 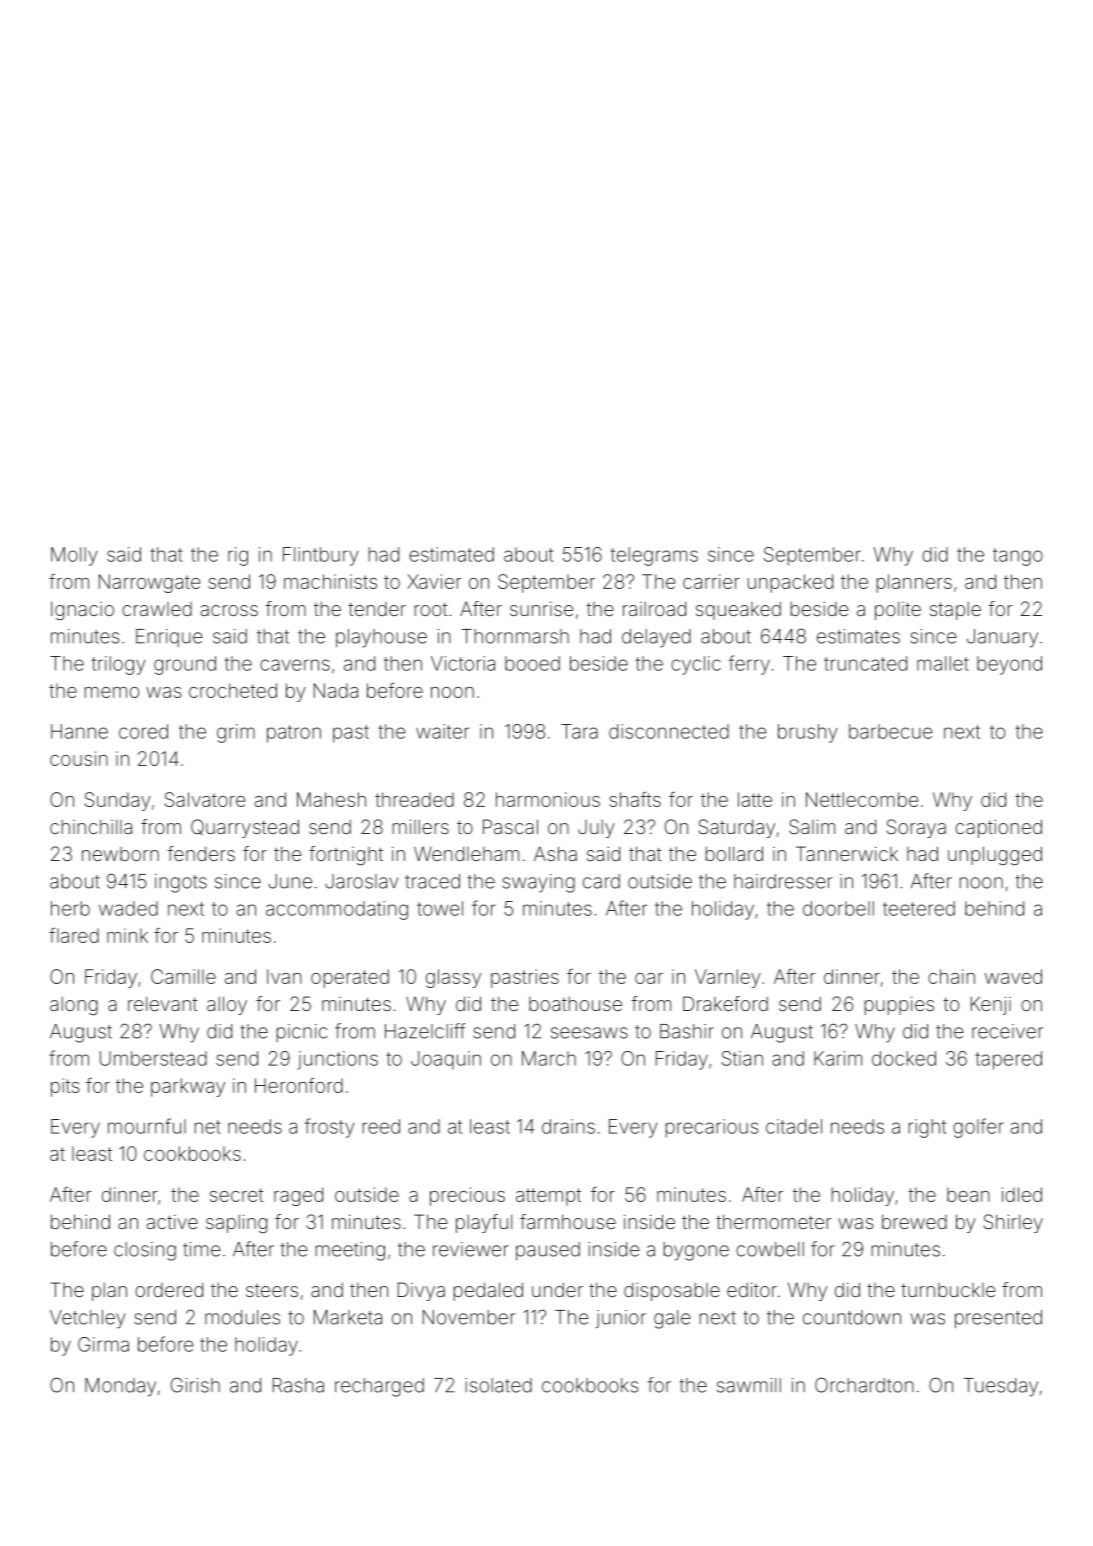 I want to click on glassy, so click(x=453, y=978).
